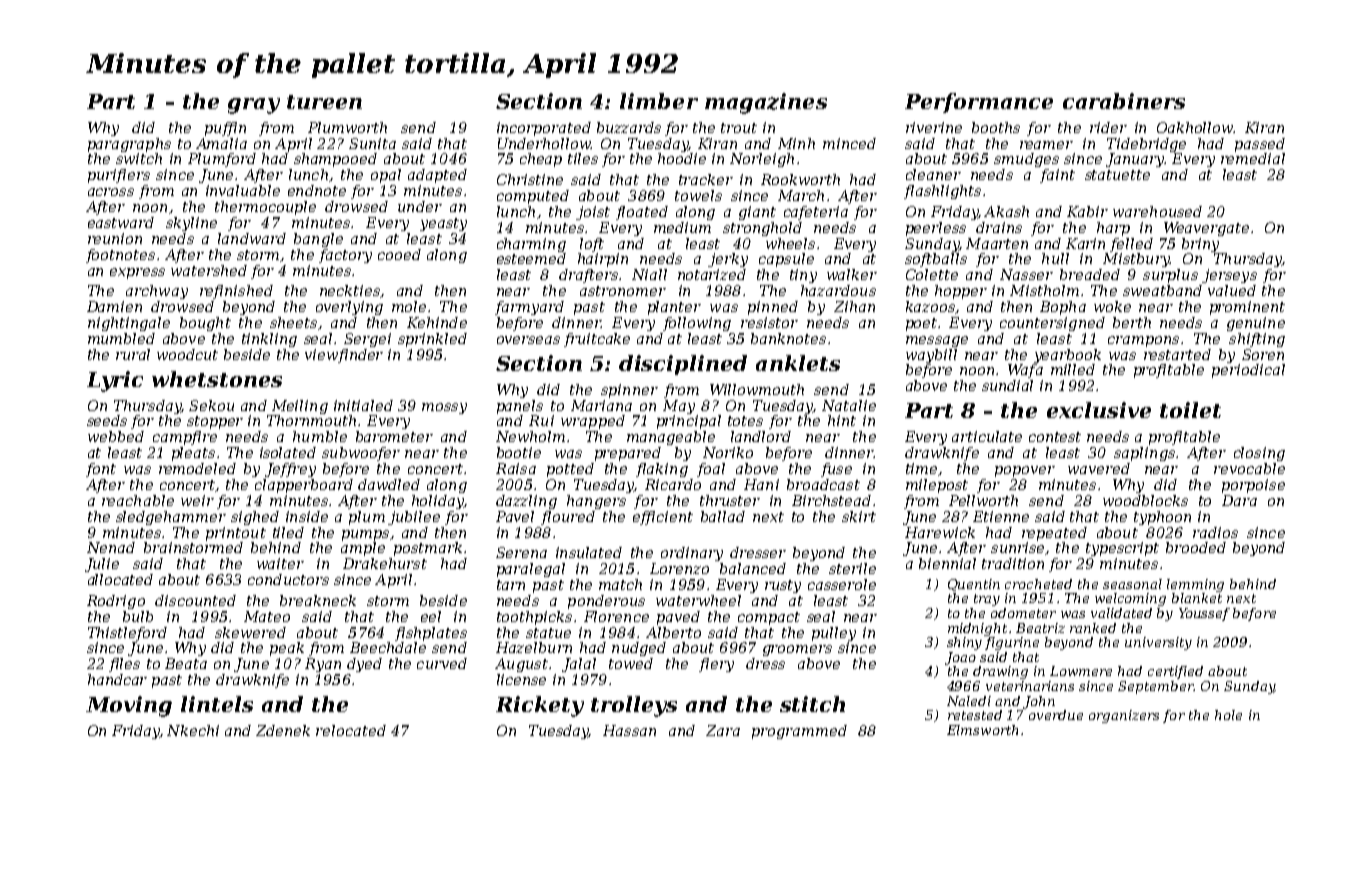 The image size is (1372, 887). What do you see at coordinates (1195, 127) in the image?
I see `Oakhollow` at bounding box center [1195, 127].
